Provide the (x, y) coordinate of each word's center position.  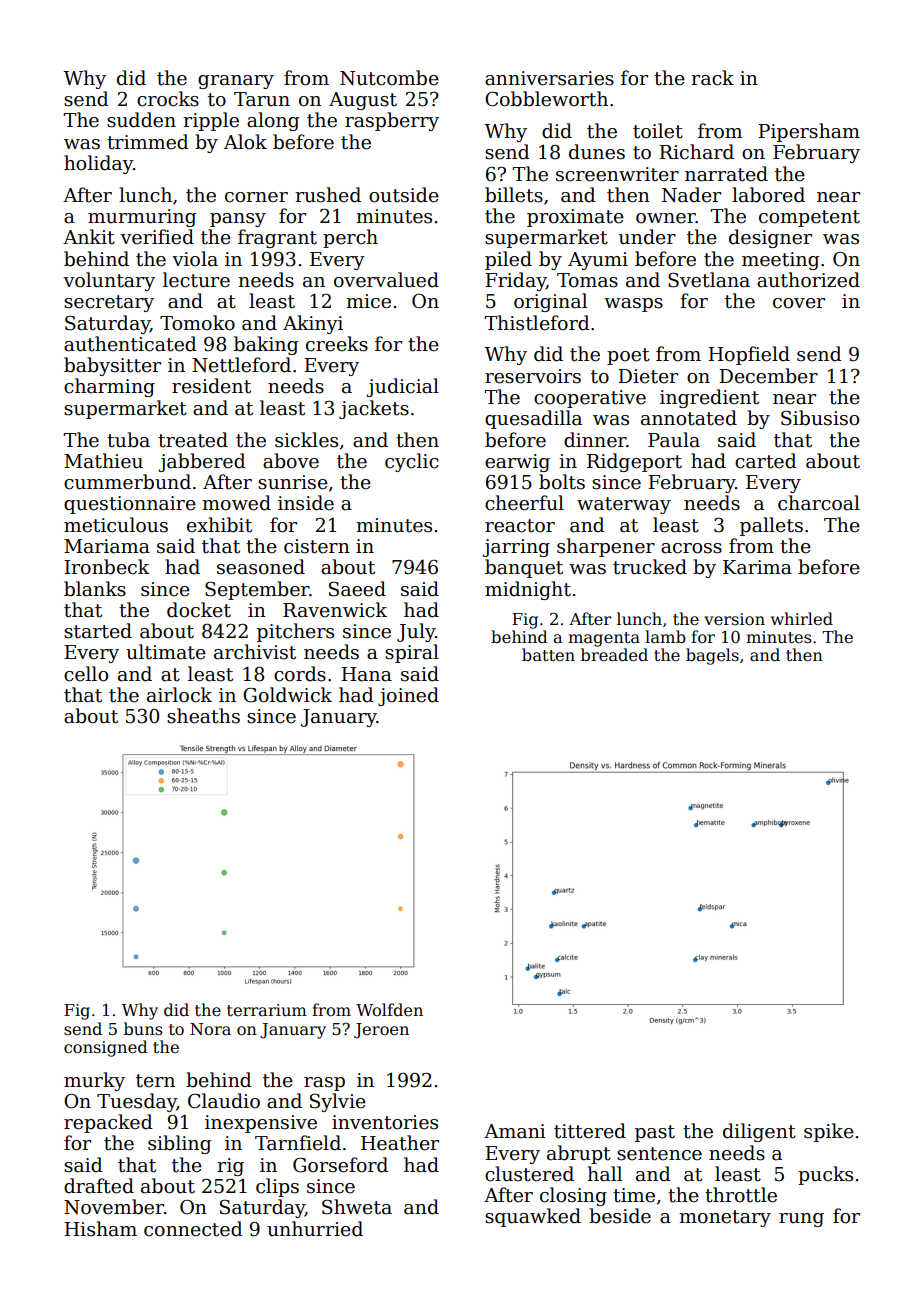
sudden (141, 120)
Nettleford (241, 365)
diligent (759, 1132)
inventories (385, 1122)
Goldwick (287, 695)
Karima (757, 567)
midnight (528, 590)
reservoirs (533, 376)
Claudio (224, 1101)
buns (143, 1028)
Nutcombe (389, 78)
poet (628, 356)
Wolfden (389, 1010)
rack (712, 78)
